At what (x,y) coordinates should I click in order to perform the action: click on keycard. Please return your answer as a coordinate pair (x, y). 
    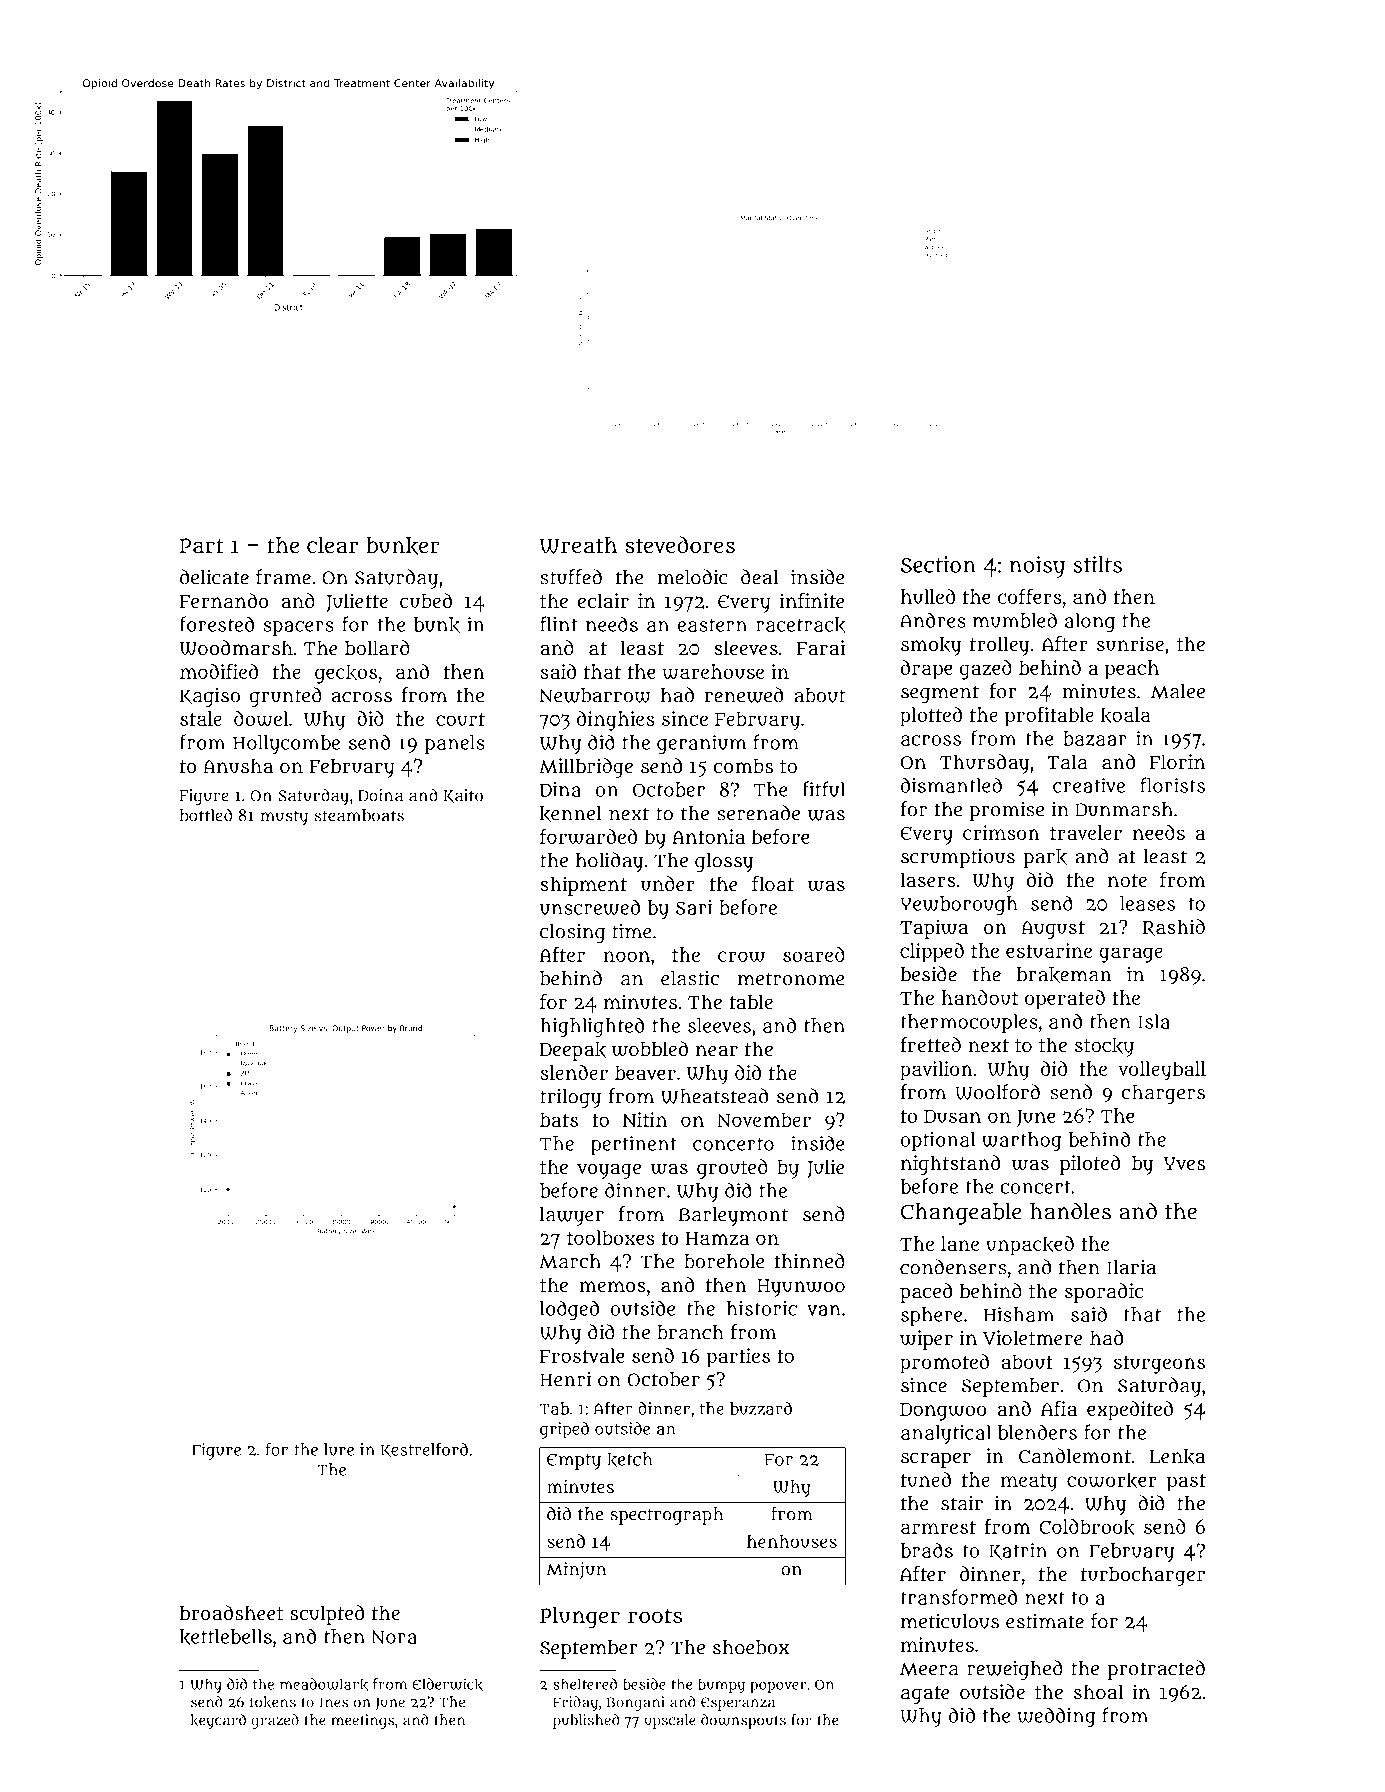
    Looking at the image, I should click on (218, 1721).
